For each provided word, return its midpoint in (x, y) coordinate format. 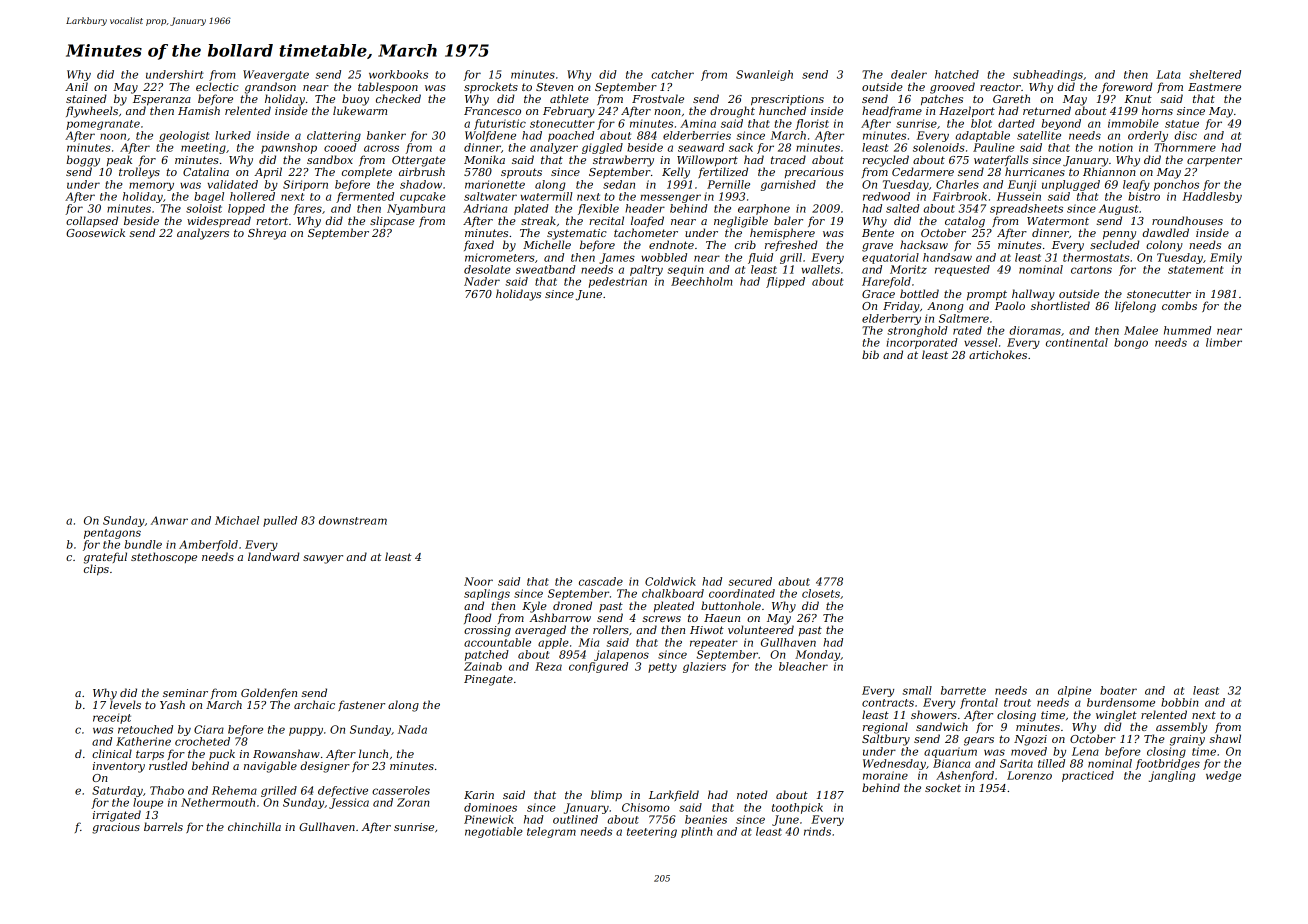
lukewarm (360, 110)
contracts (888, 703)
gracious (116, 828)
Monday (817, 655)
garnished (788, 185)
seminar (185, 693)
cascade (601, 581)
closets (821, 593)
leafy (1136, 185)
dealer (909, 74)
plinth (696, 832)
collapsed (92, 222)
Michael (237, 520)
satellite (1039, 135)
